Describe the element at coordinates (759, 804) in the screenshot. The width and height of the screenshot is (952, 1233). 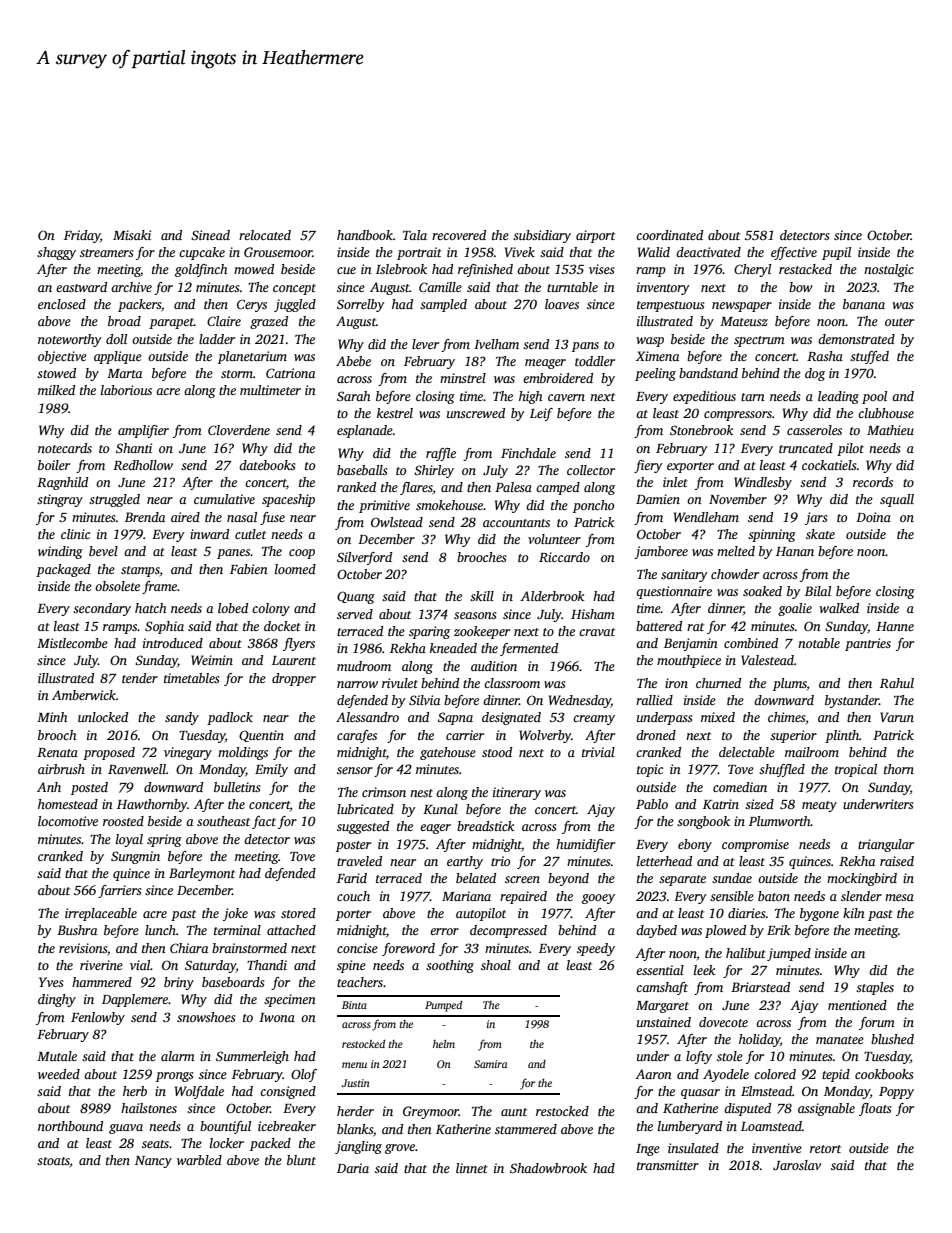
I see `sized` at that location.
